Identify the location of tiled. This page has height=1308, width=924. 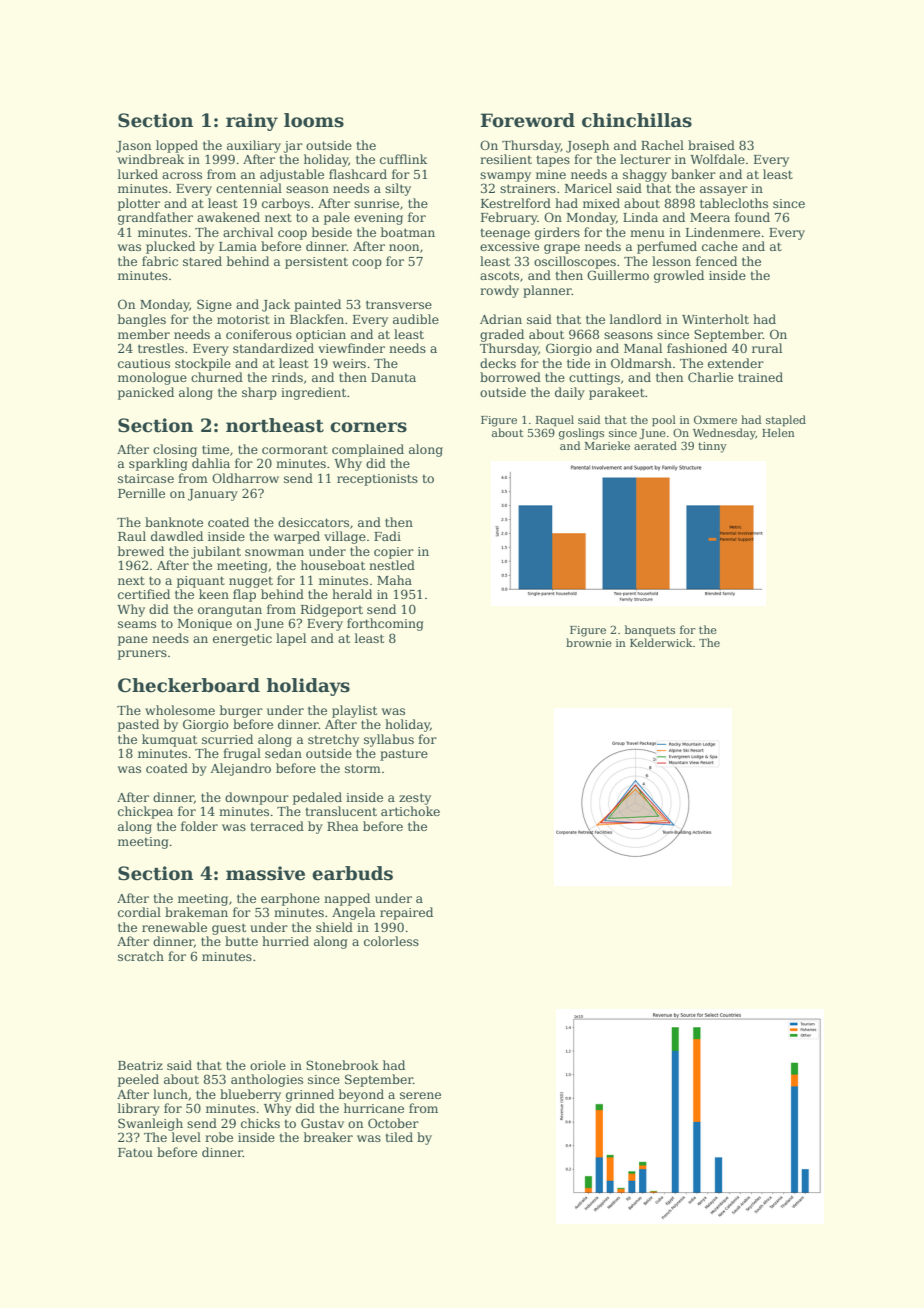
(399, 1137).
